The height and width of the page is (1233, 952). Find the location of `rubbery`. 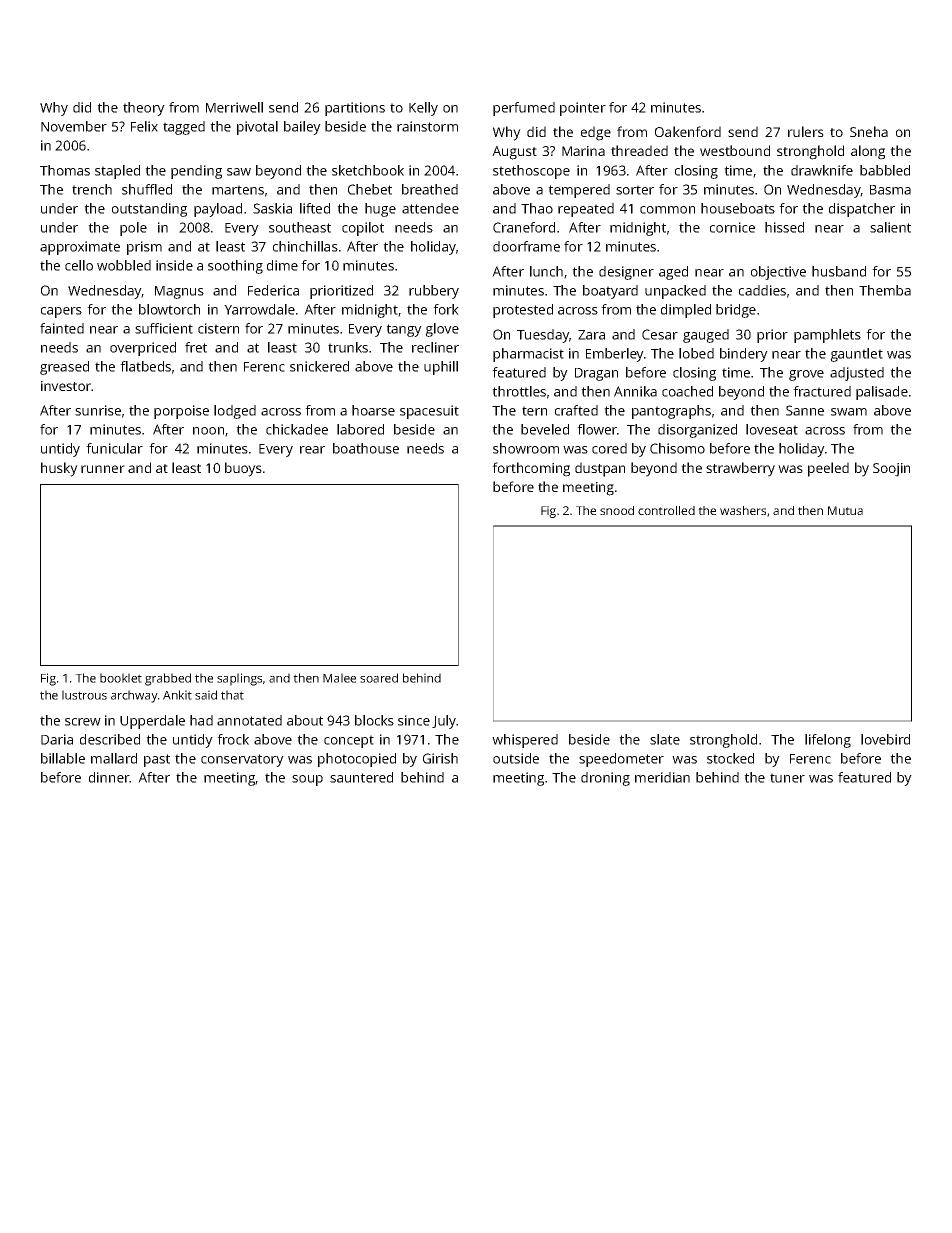

rubbery is located at coordinates (434, 292).
